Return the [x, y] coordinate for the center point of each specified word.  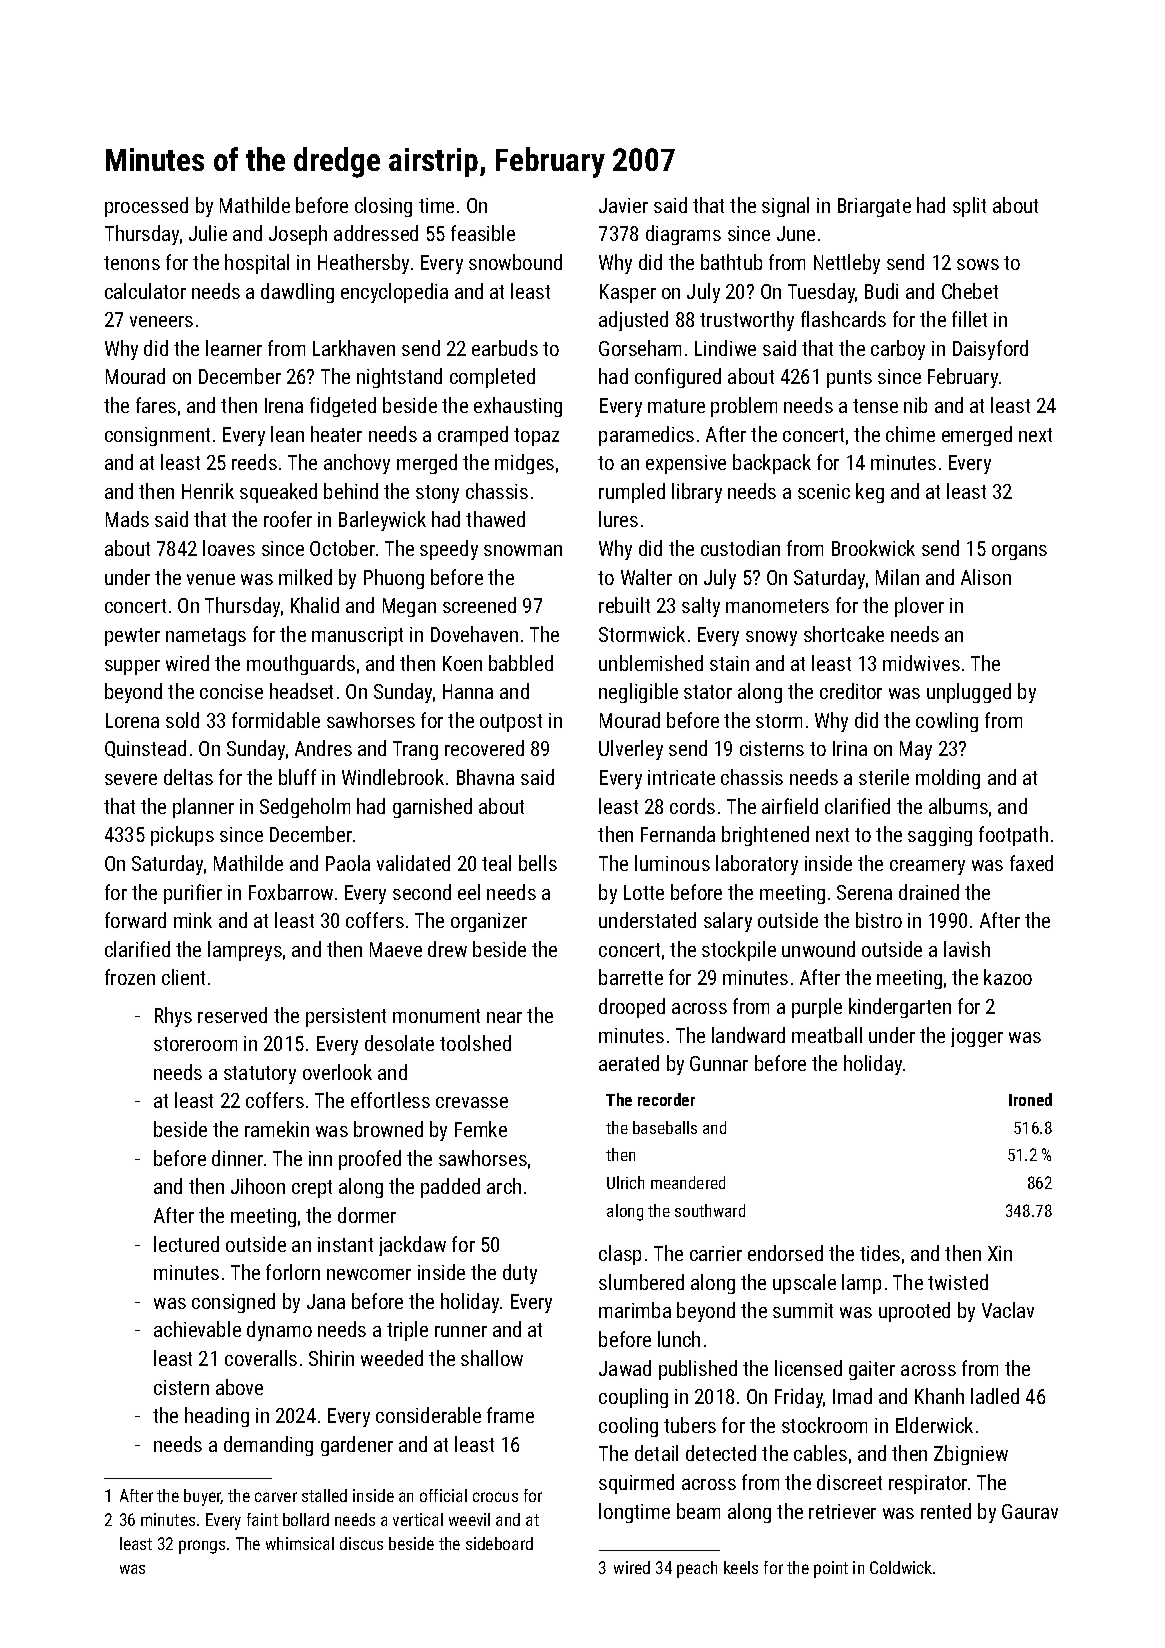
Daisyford [990, 350]
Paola [348, 863]
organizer [489, 922]
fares [156, 405]
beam [698, 1511]
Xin [1000, 1253]
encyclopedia [394, 293]
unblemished [651, 663]
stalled [324, 1495]
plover [919, 607]
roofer [288, 519]
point [831, 1569]
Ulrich [625, 1182]
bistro [879, 920]
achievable [197, 1329]
